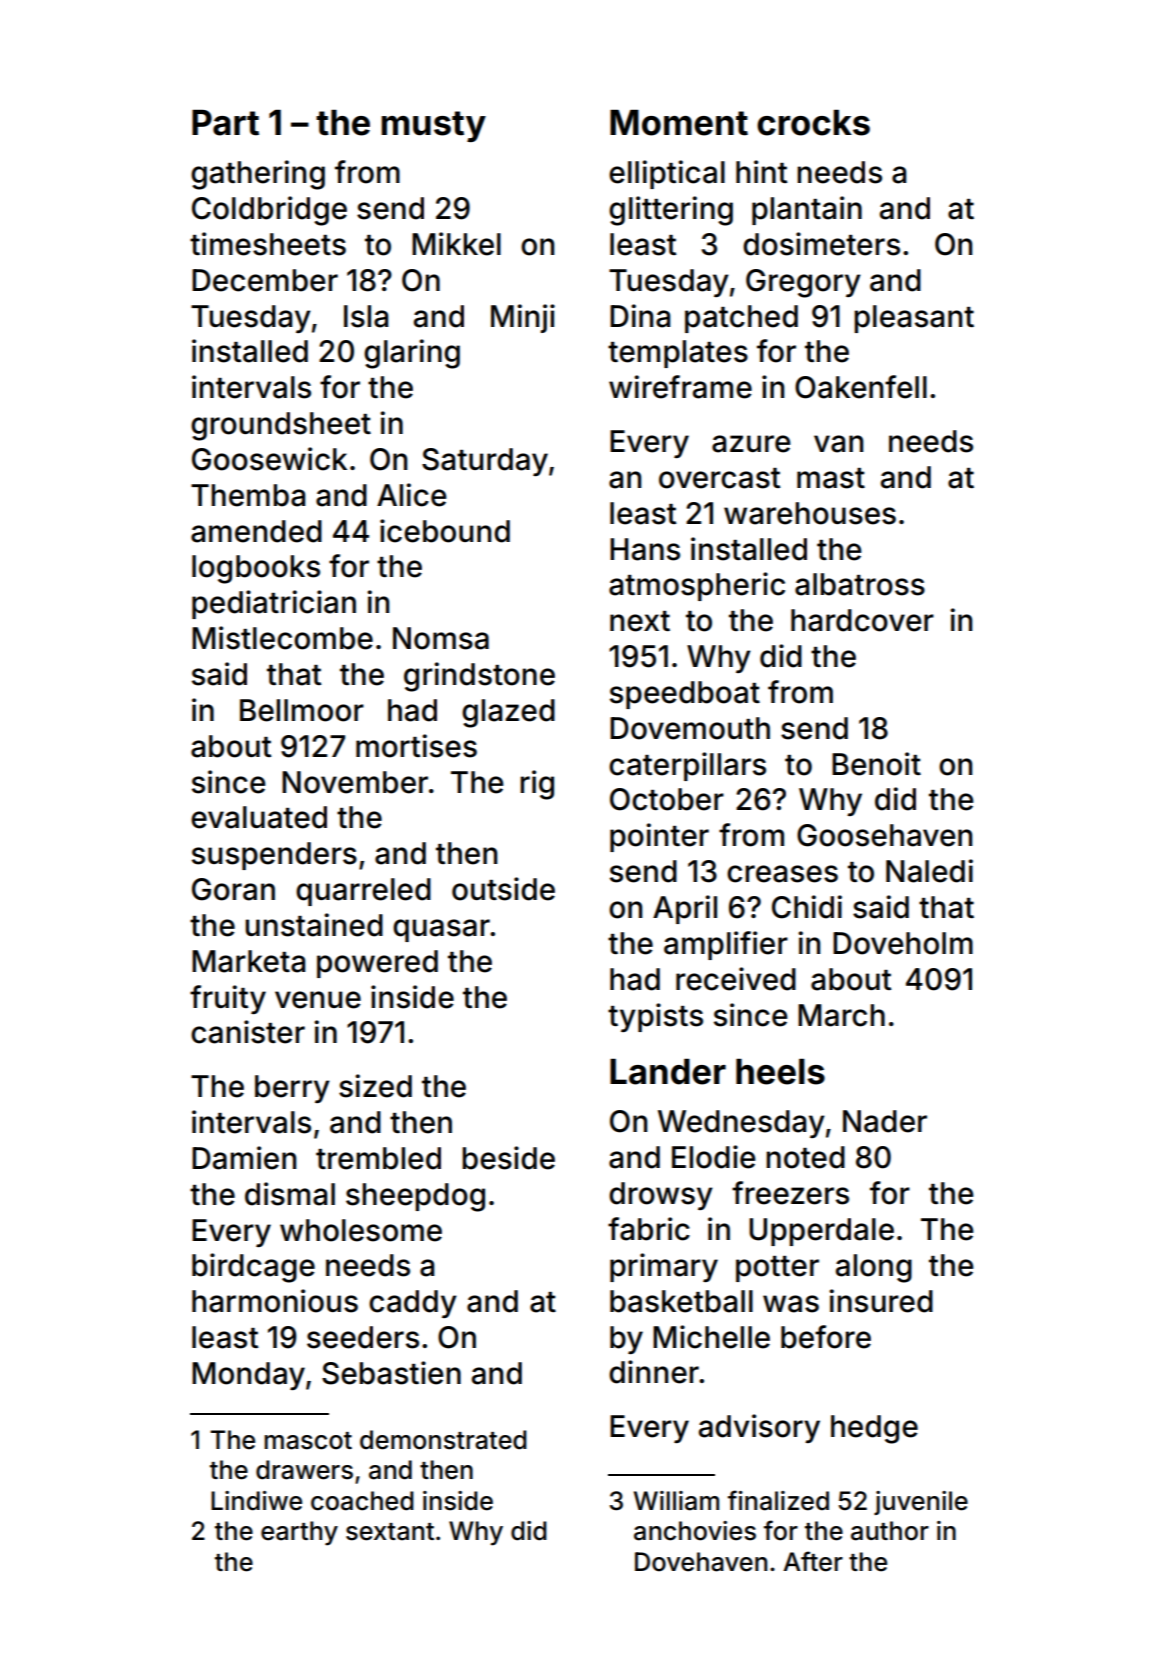  What do you see at coordinates (821, 1232) in the screenshot?
I see `Upperdale` at bounding box center [821, 1232].
